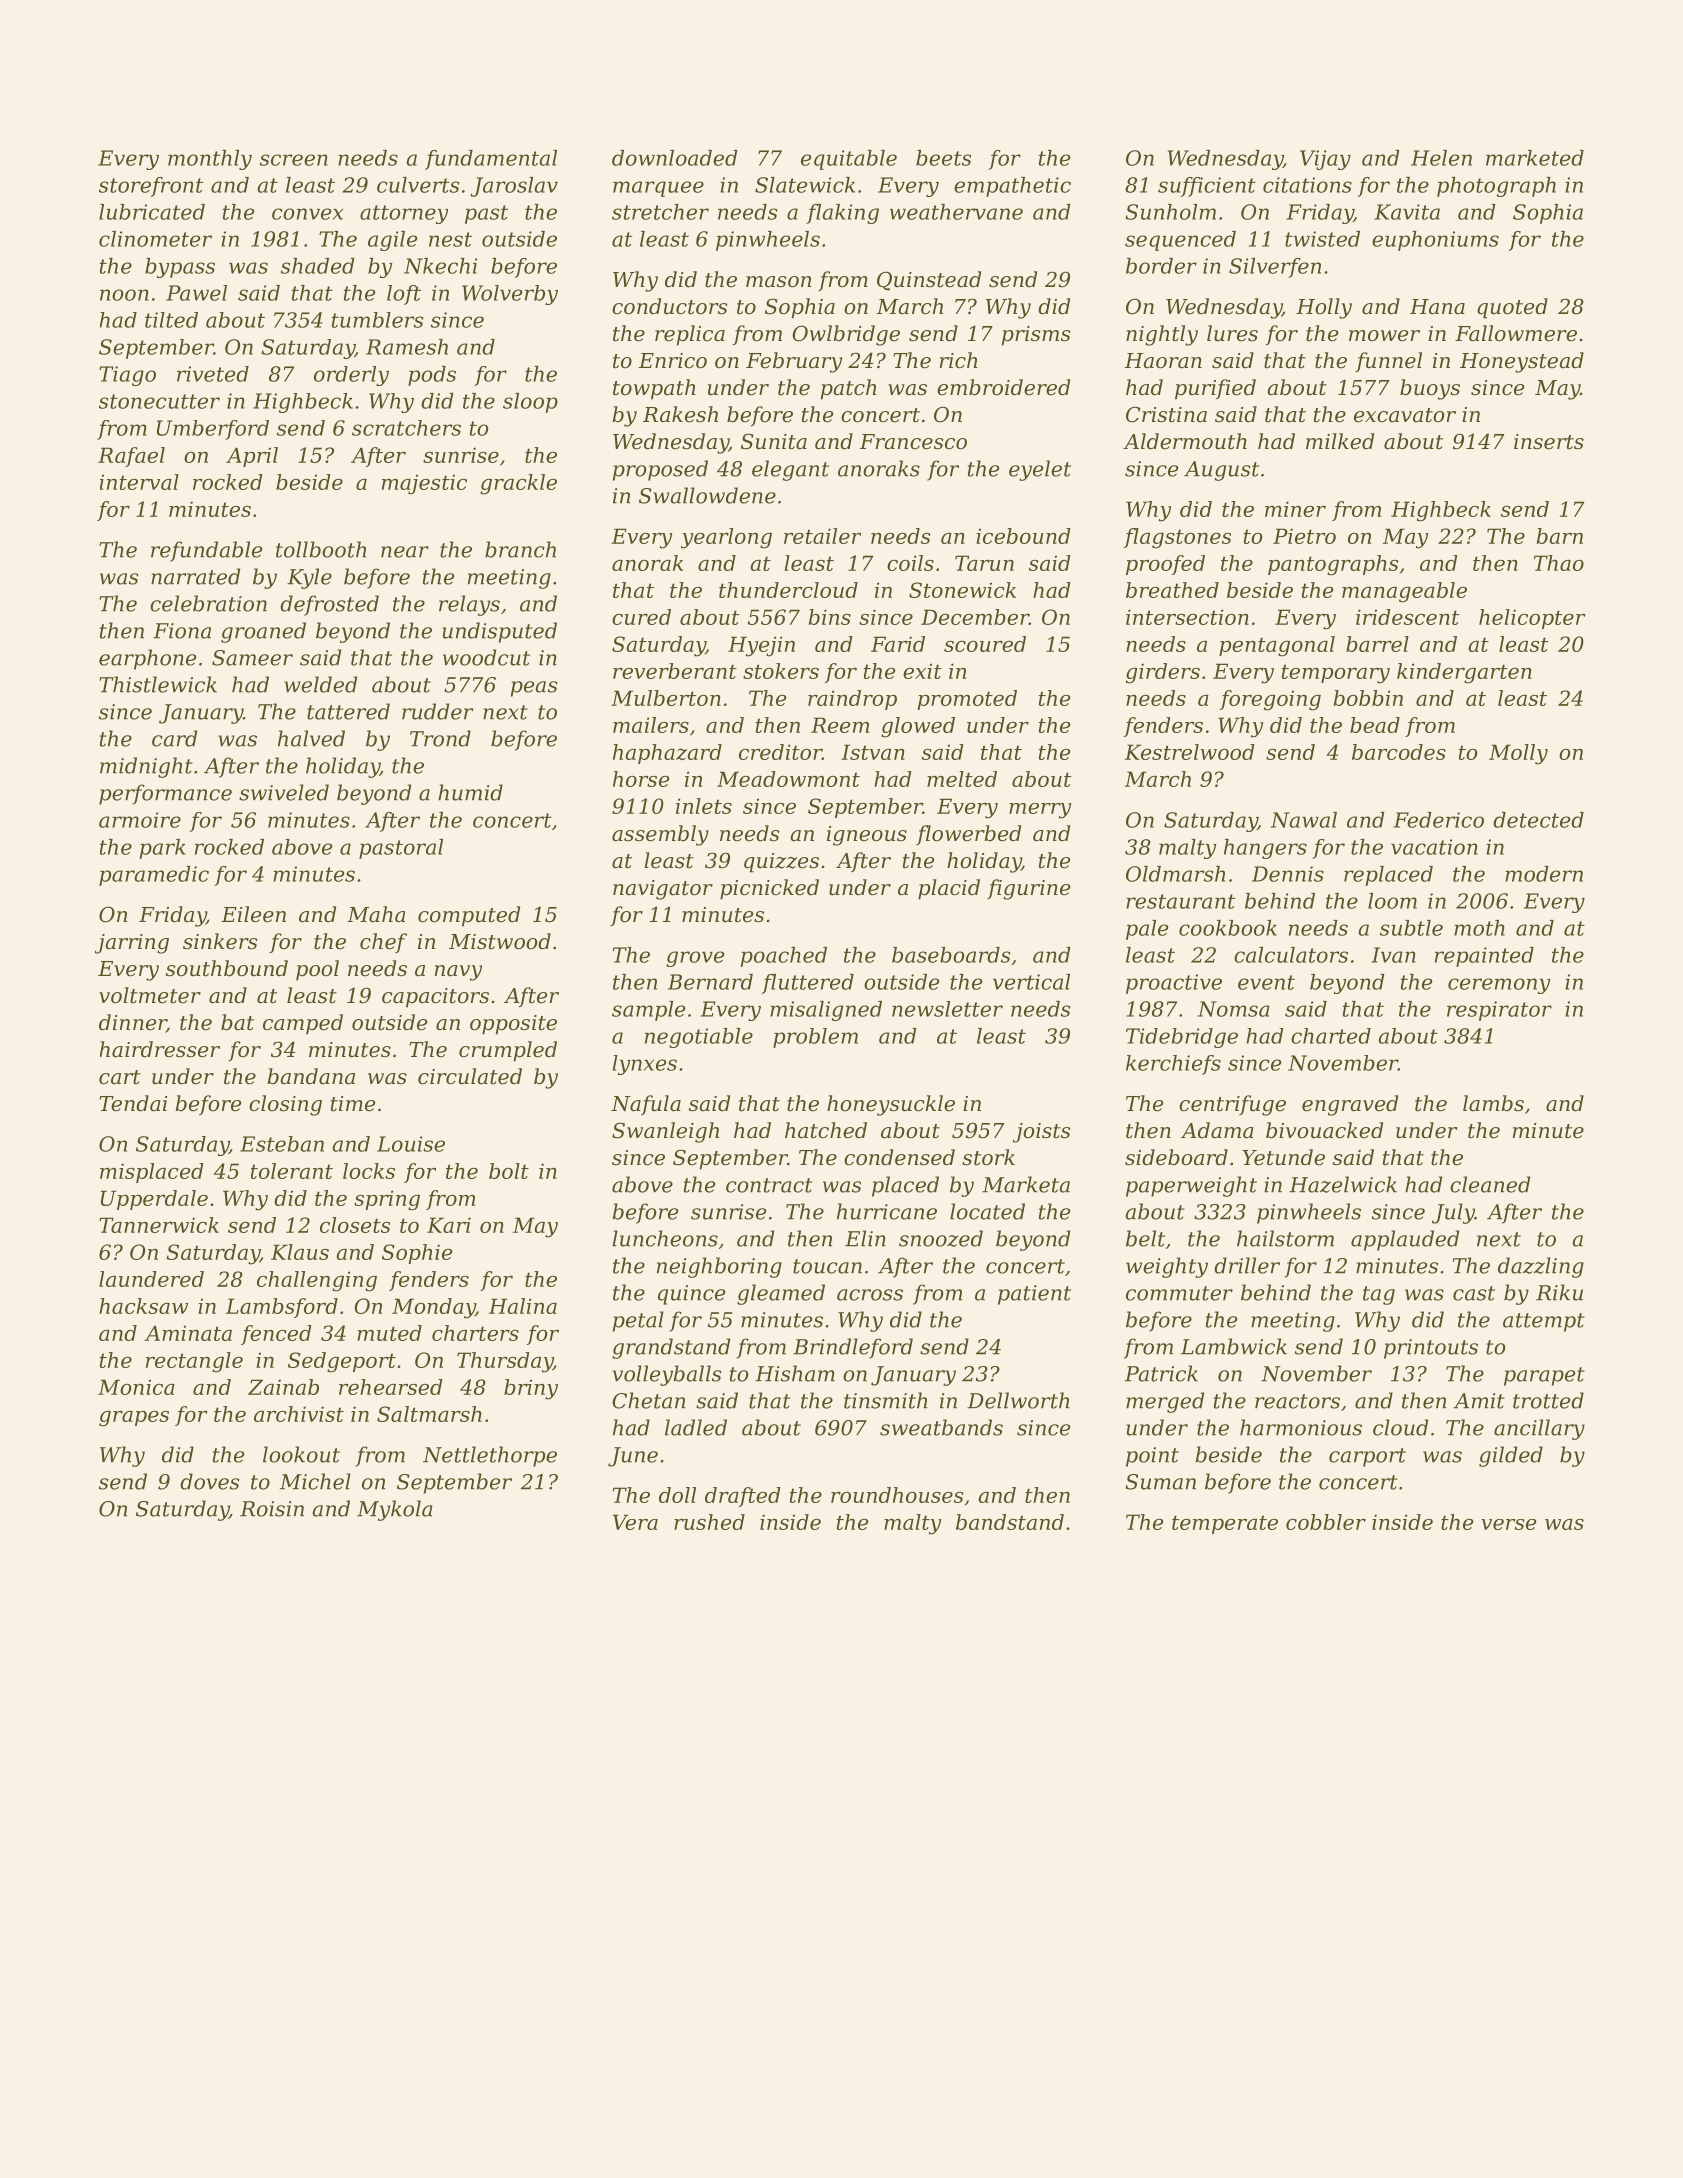  Describe the element at coordinates (962, 779) in the document. I see `melted` at that location.
